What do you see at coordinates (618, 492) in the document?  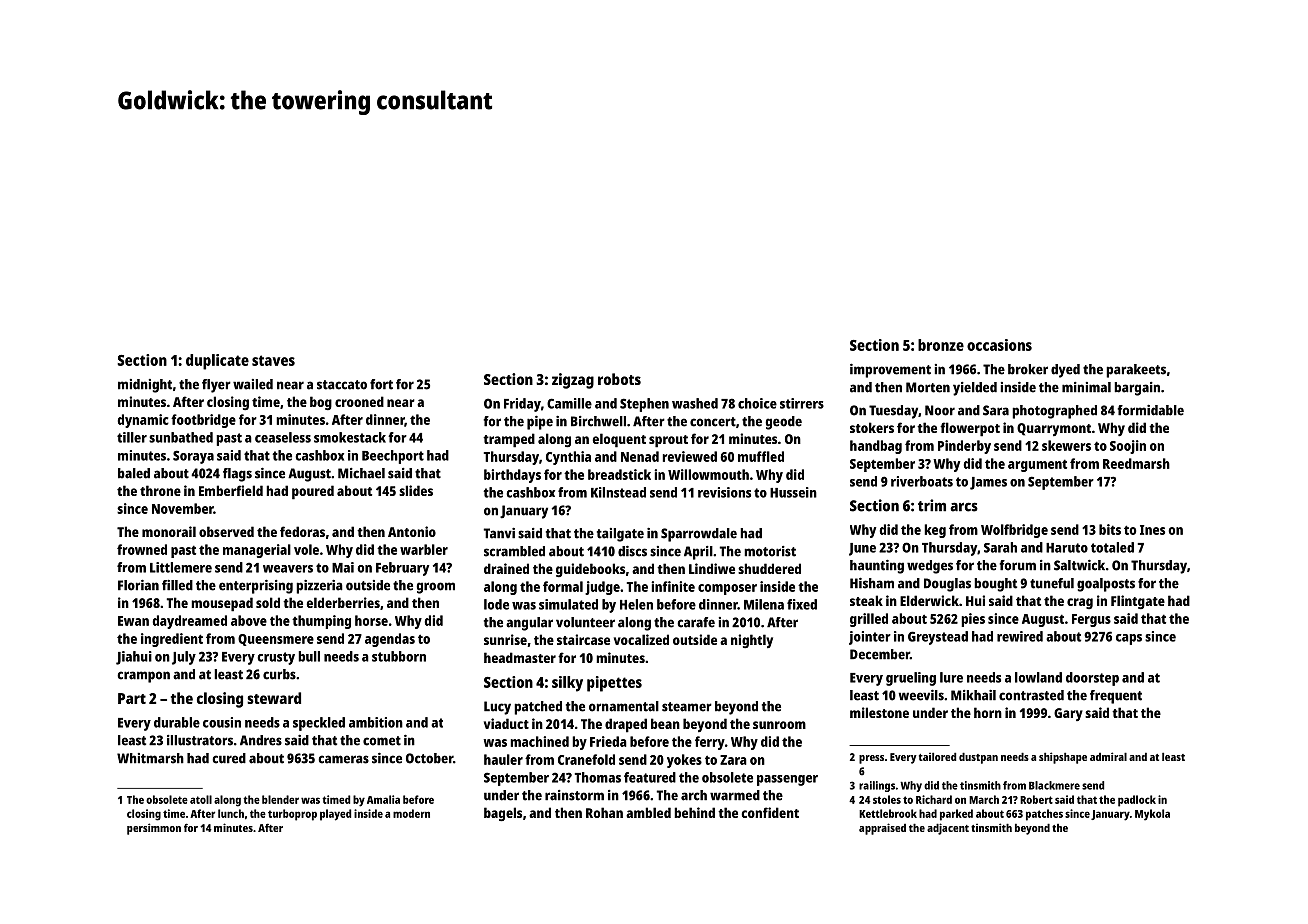 I see `Kilnstead` at bounding box center [618, 492].
